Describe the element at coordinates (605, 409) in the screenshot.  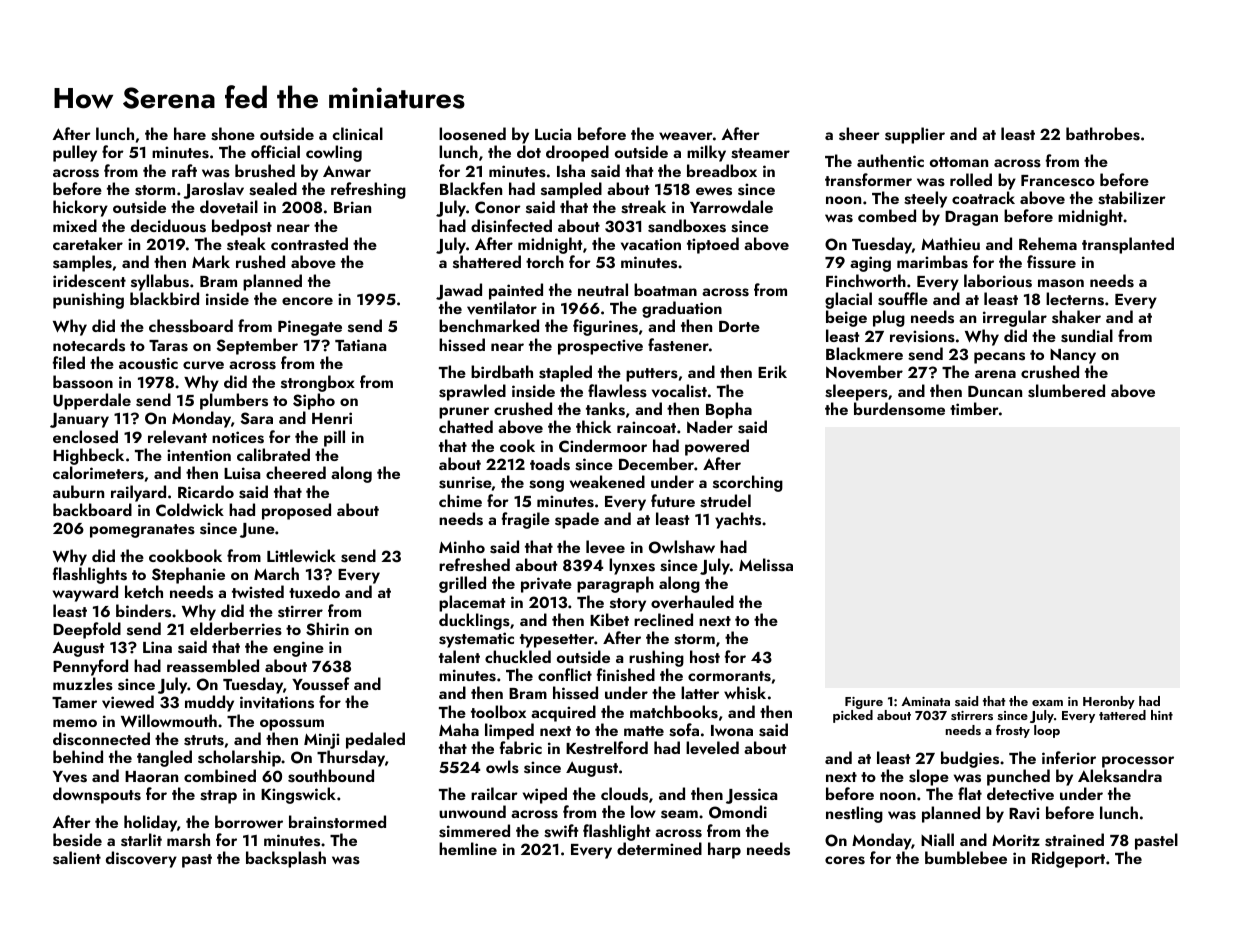
I see `tanks` at that location.
